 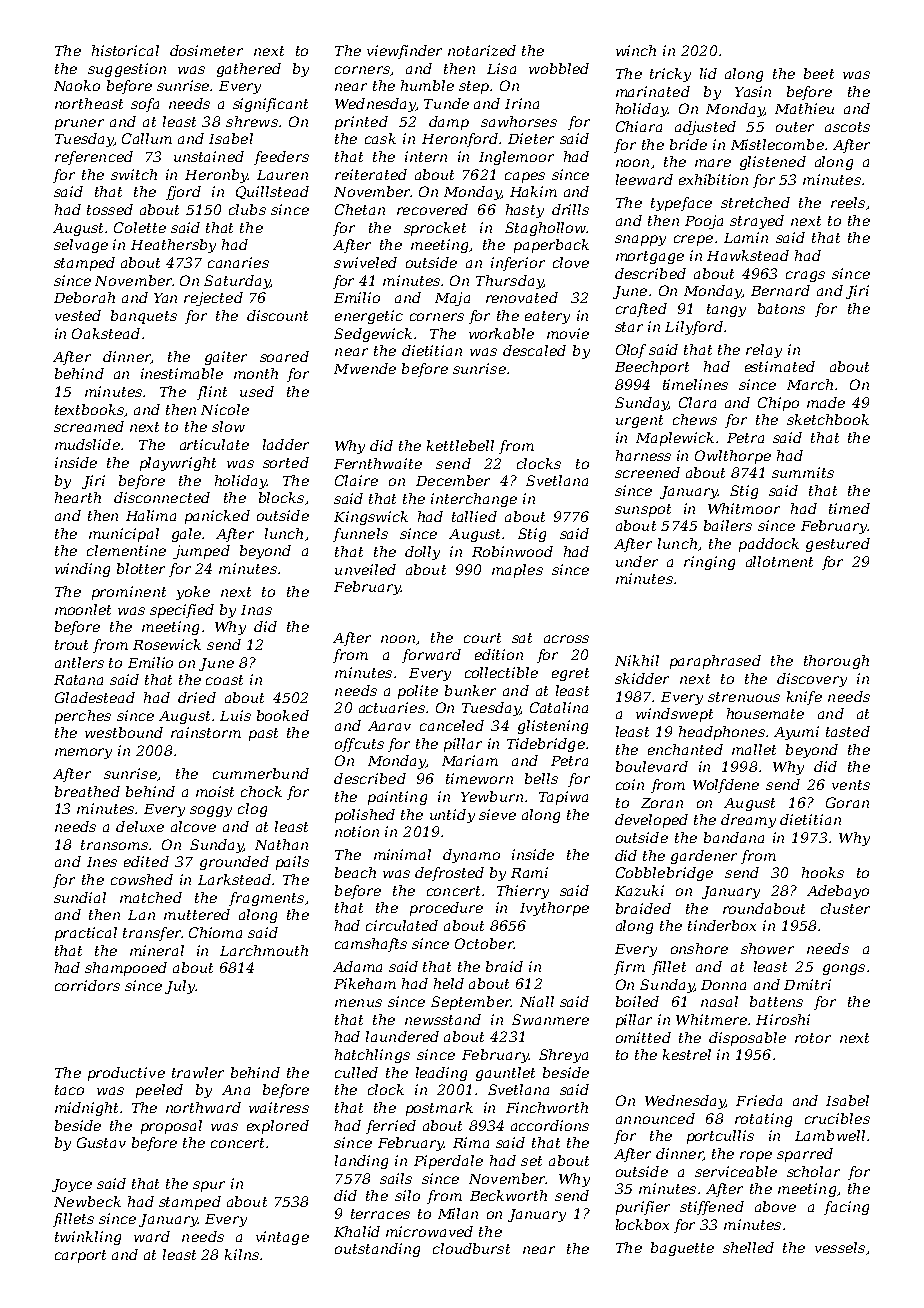 What do you see at coordinates (281, 497) in the screenshot?
I see `blocks` at bounding box center [281, 497].
